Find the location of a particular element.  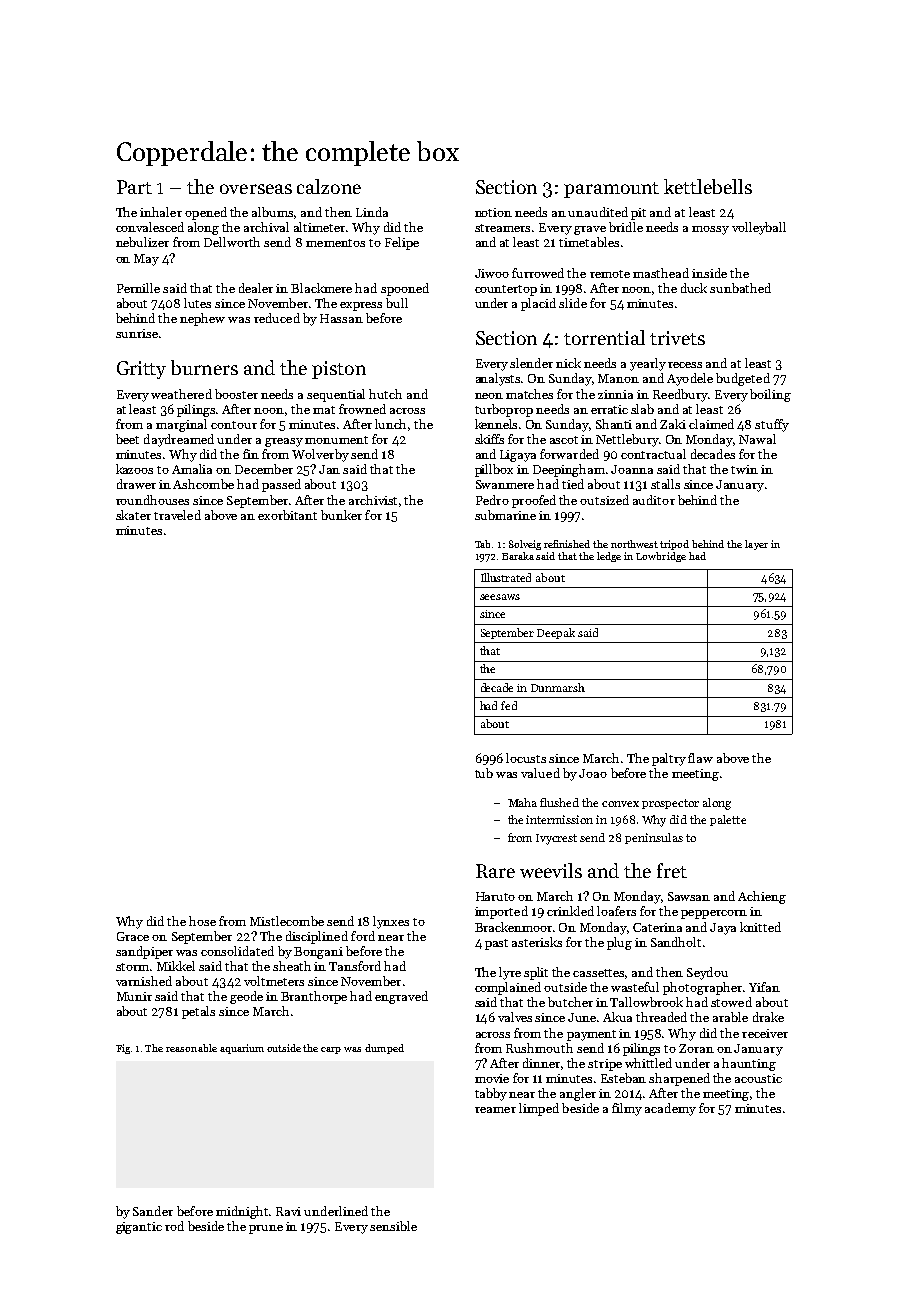

gigantic is located at coordinates (139, 1228).
